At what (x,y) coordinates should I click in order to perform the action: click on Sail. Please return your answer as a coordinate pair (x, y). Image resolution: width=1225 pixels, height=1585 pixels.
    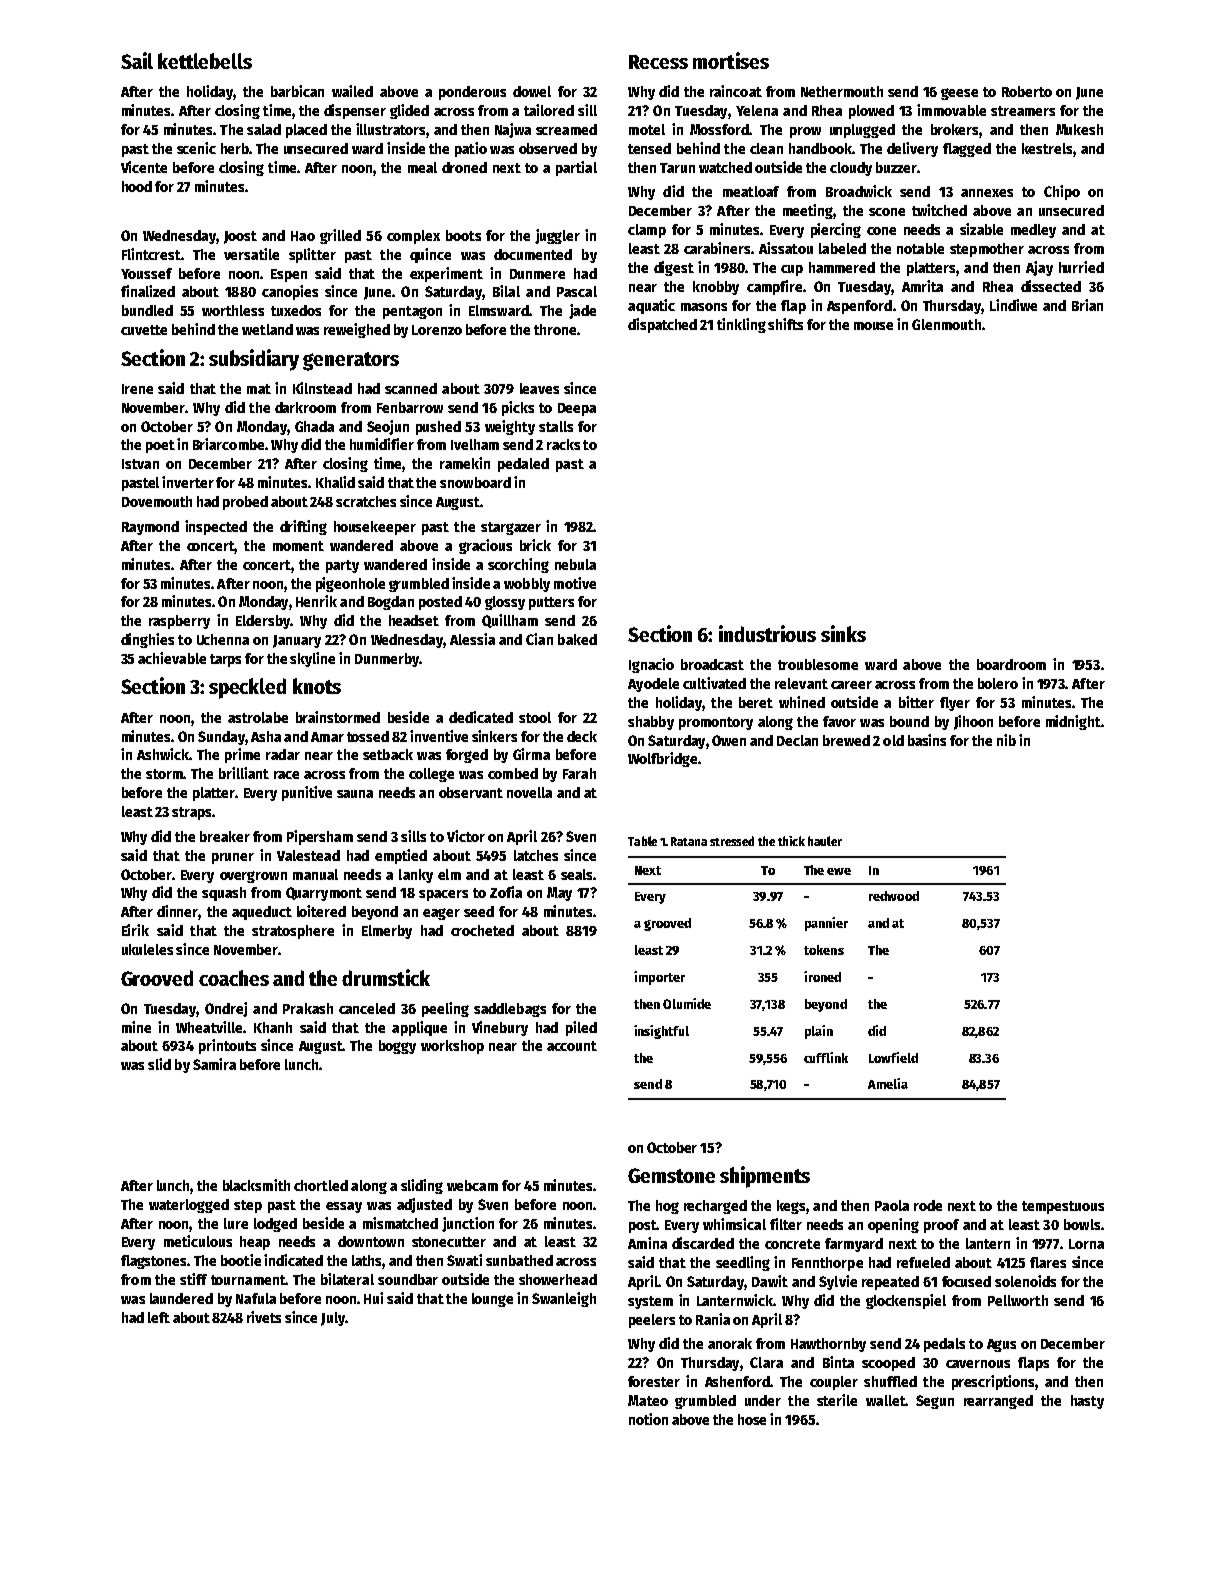
    Looking at the image, I should click on (137, 60).
